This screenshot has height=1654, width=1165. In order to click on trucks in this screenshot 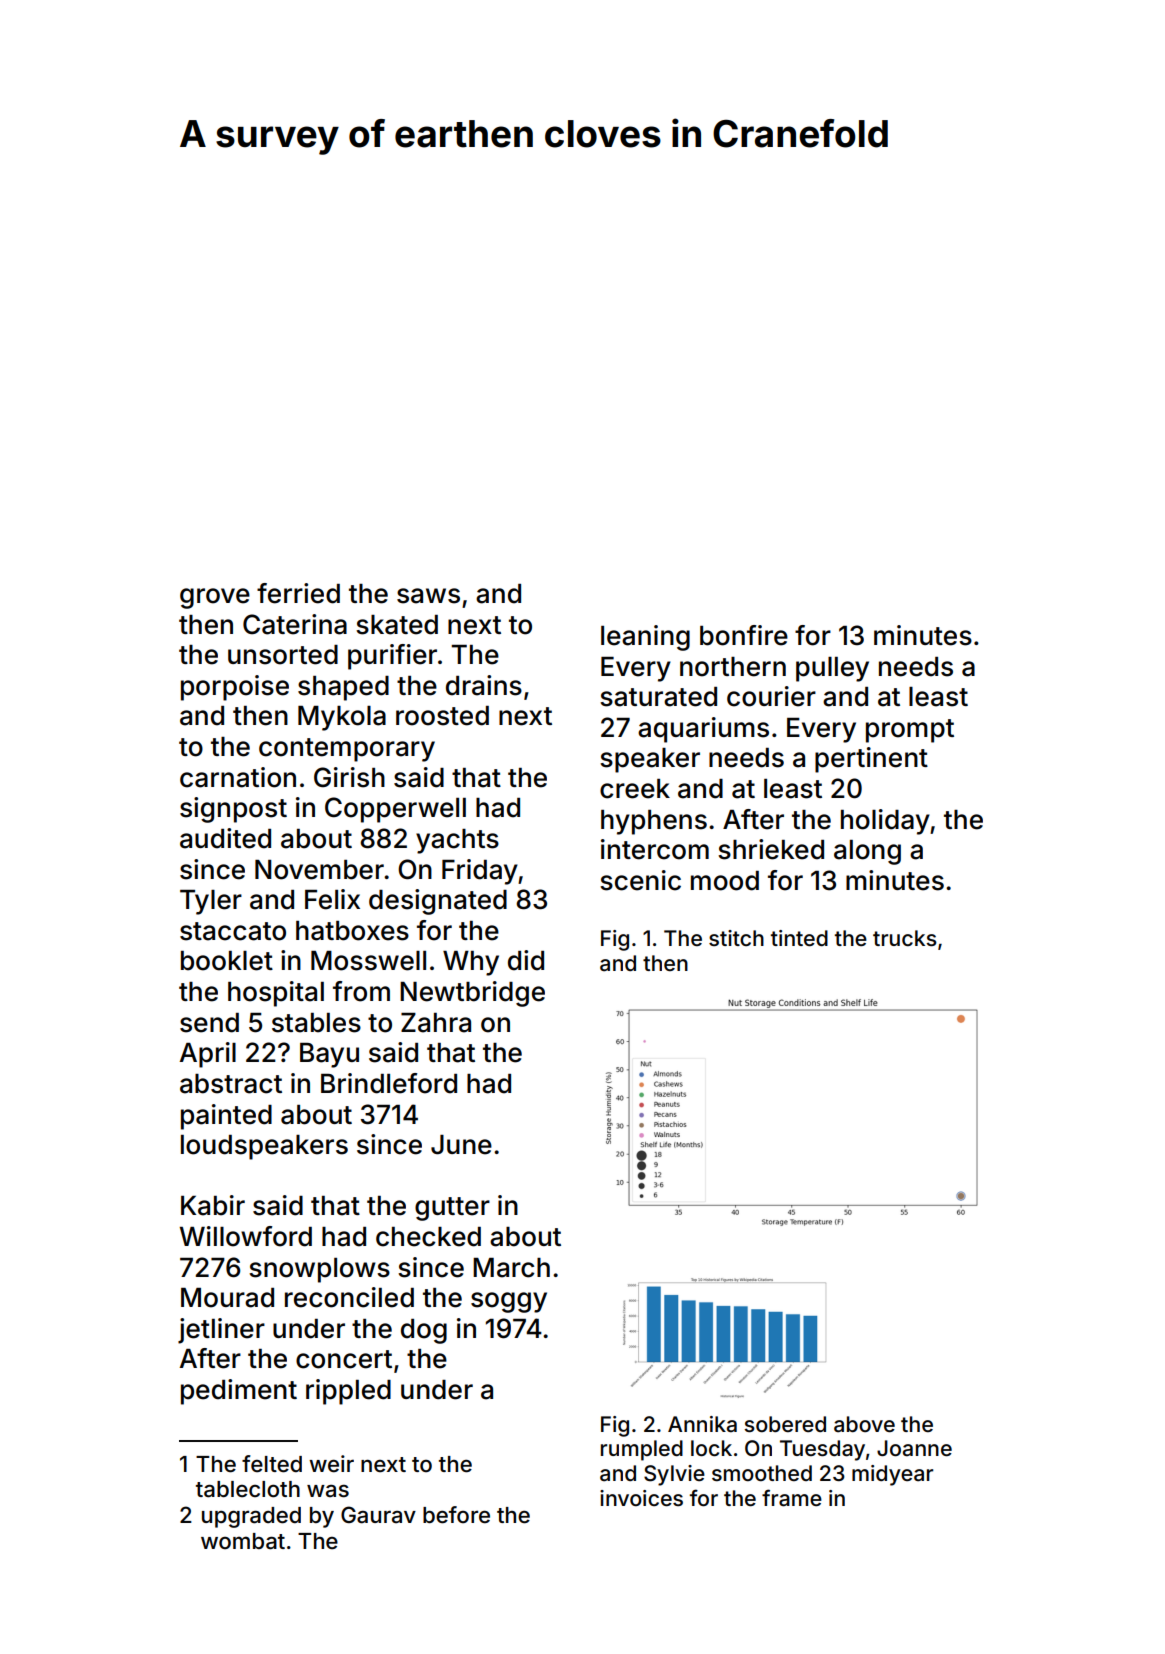, I will do `click(905, 938)`.
